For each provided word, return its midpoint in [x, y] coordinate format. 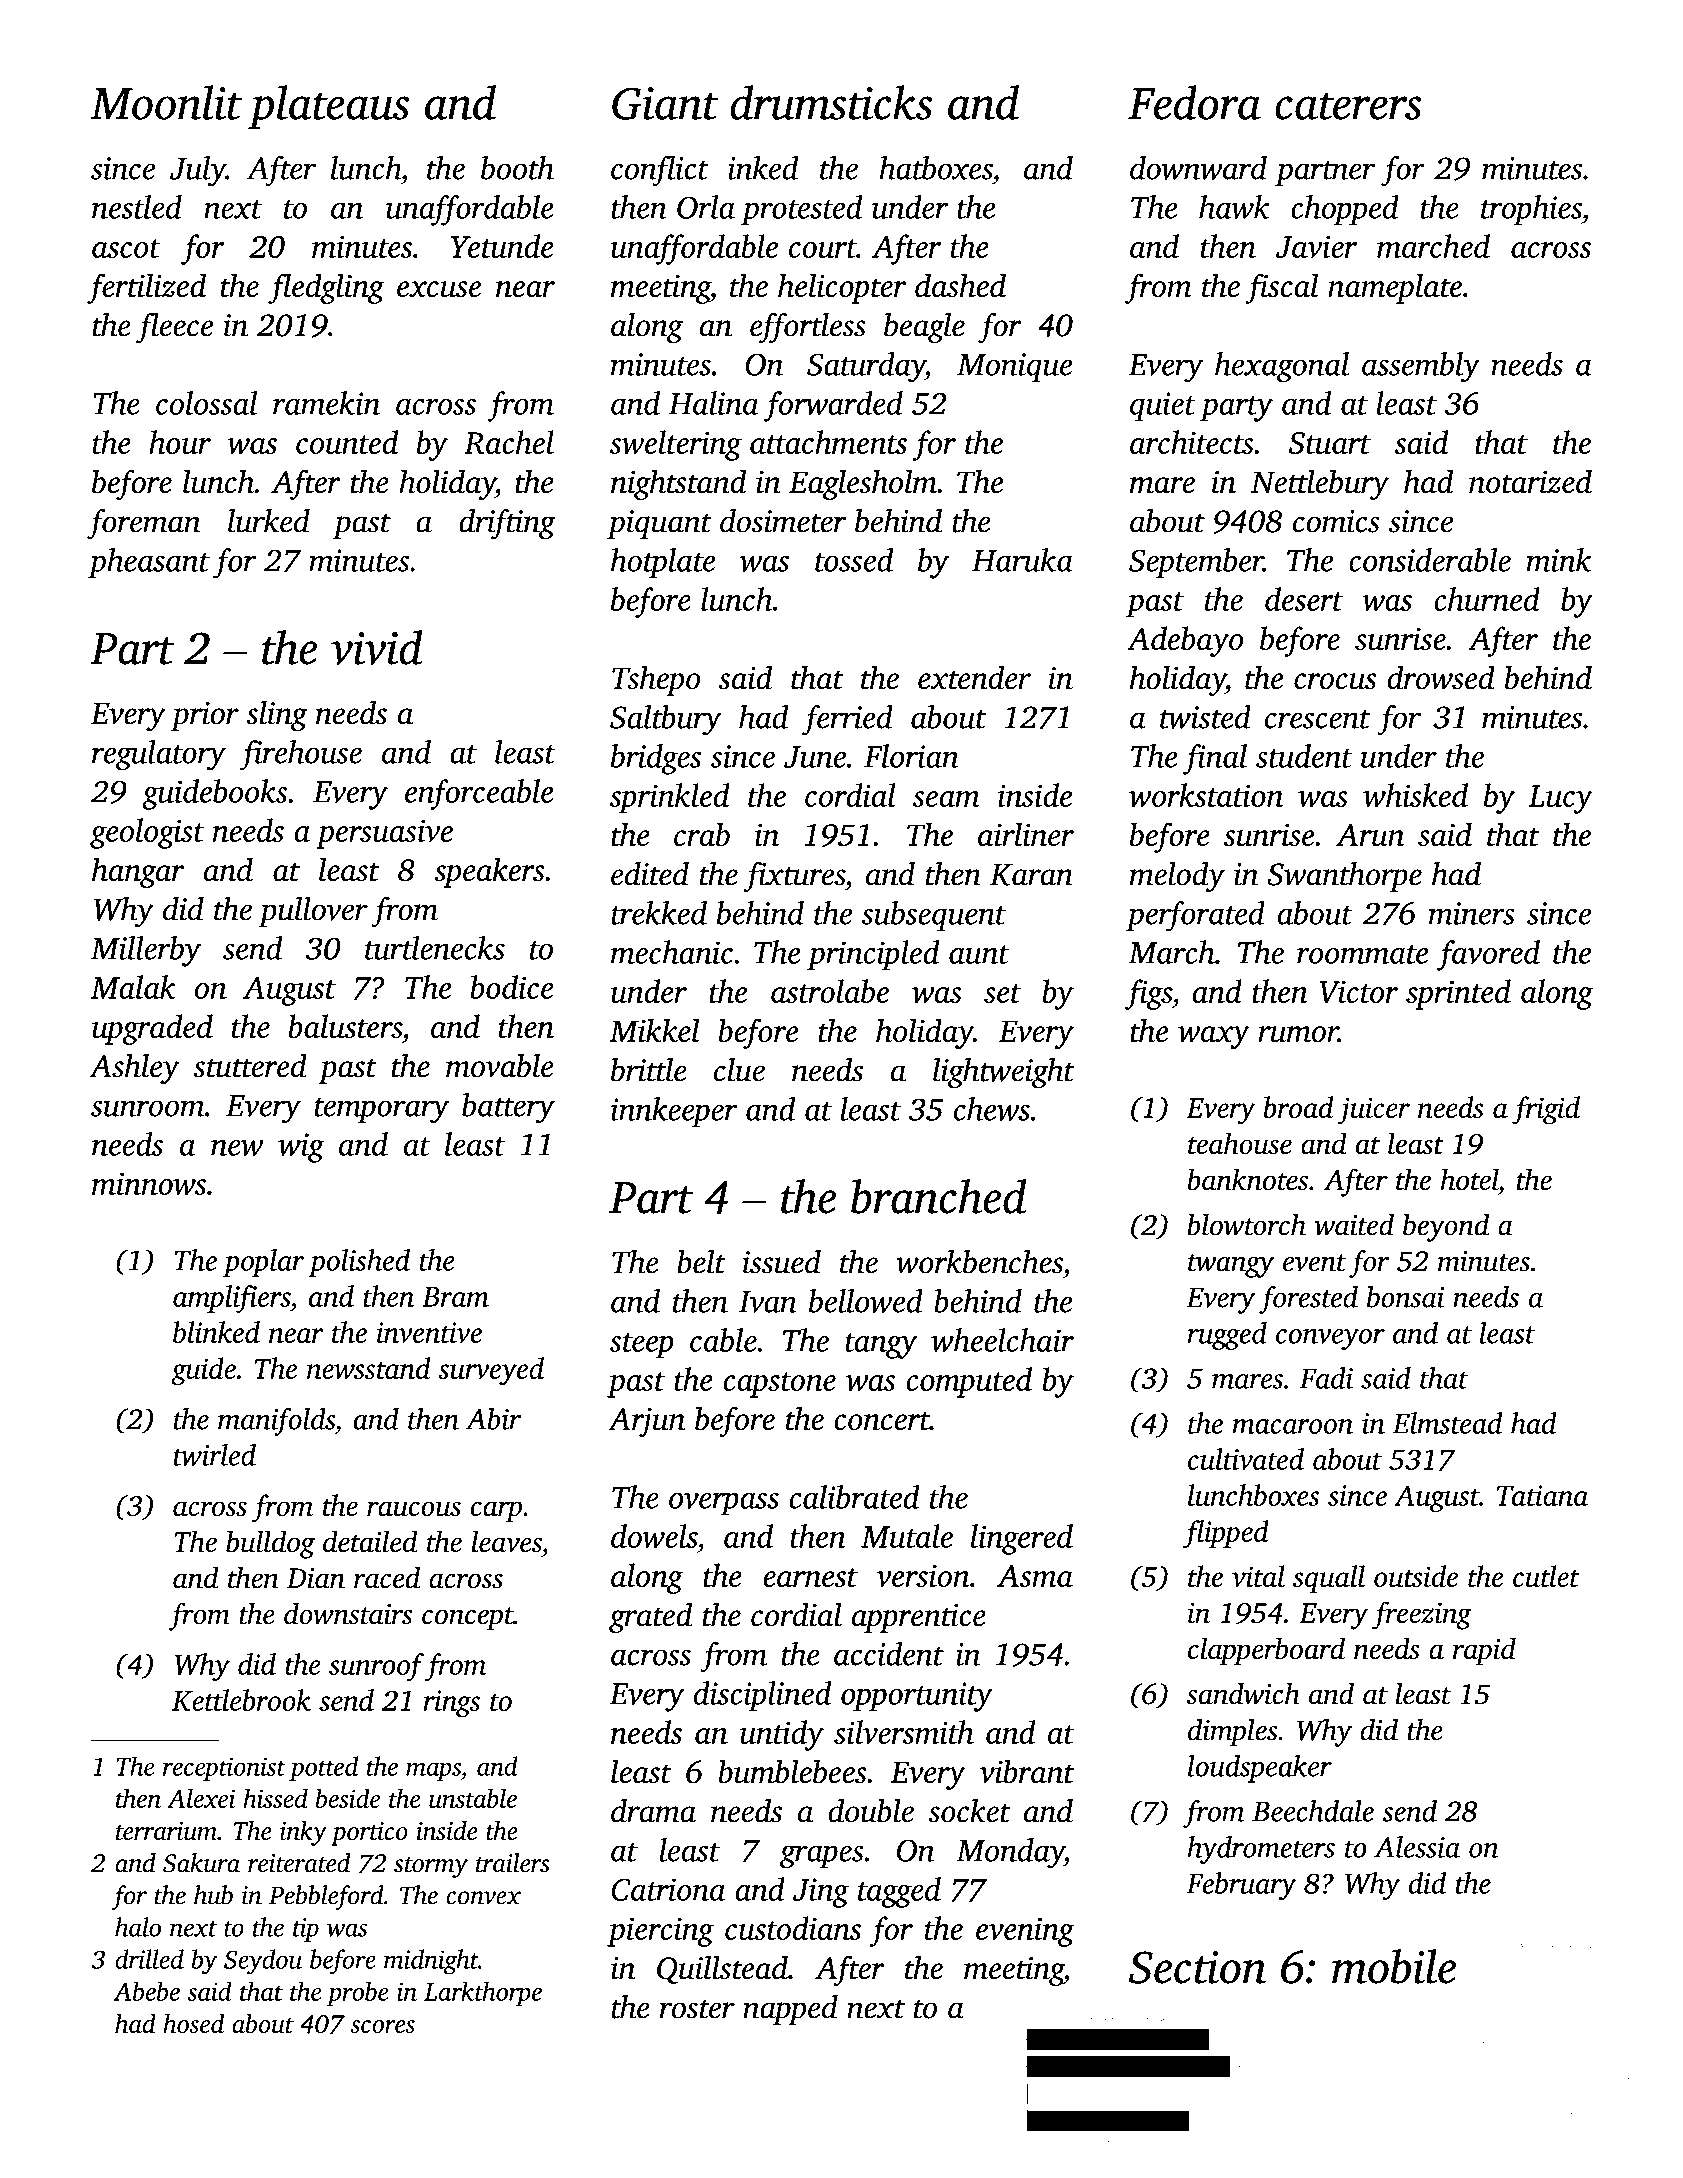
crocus [1335, 681]
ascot [126, 248]
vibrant [1027, 1771]
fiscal [1282, 288]
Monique [1014, 367]
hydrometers [1261, 1850]
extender [974, 677]
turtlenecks [435, 948]
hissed [276, 1798]
